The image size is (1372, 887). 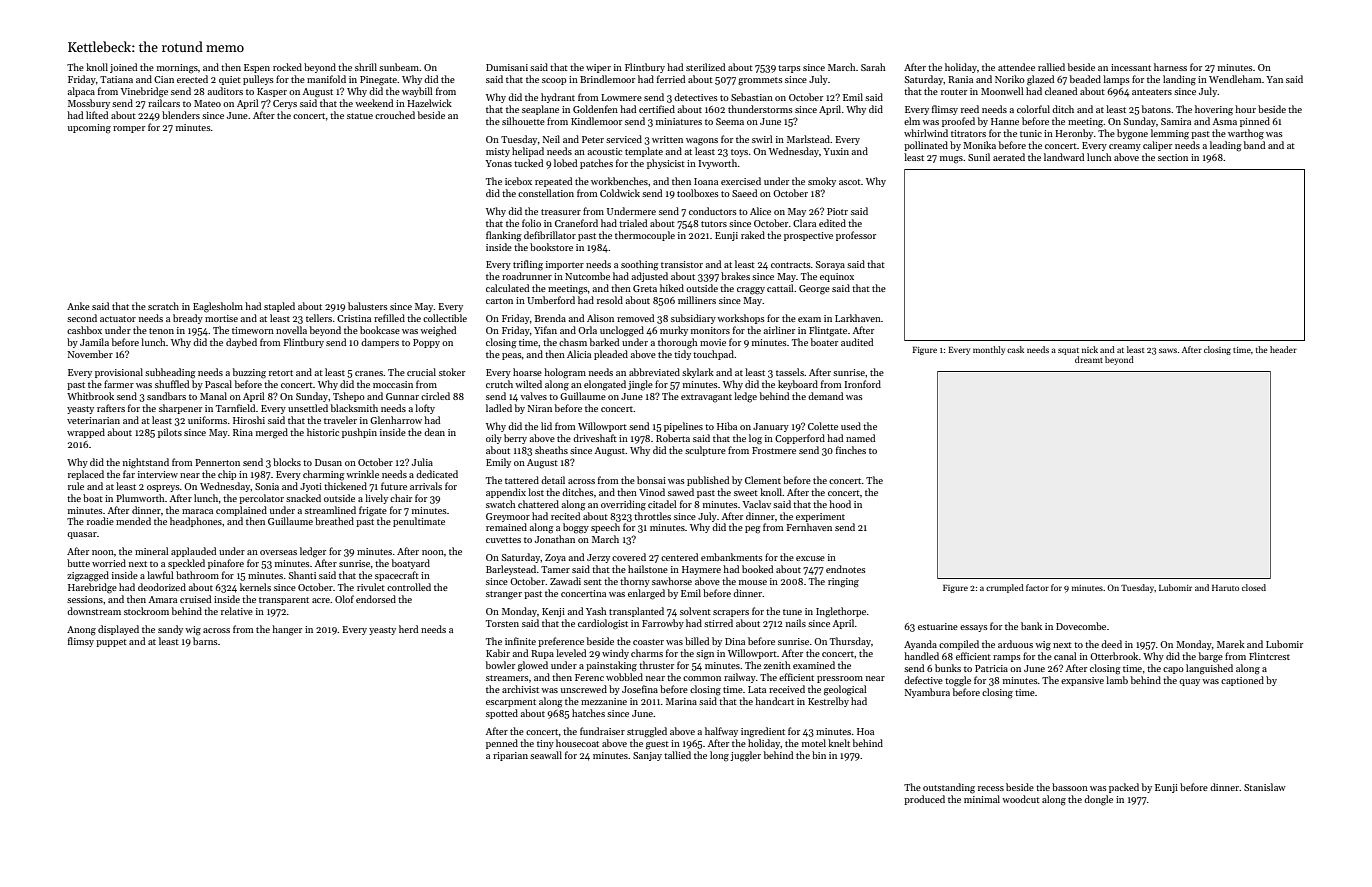 What do you see at coordinates (752, 97) in the document?
I see `Sebastian` at bounding box center [752, 97].
